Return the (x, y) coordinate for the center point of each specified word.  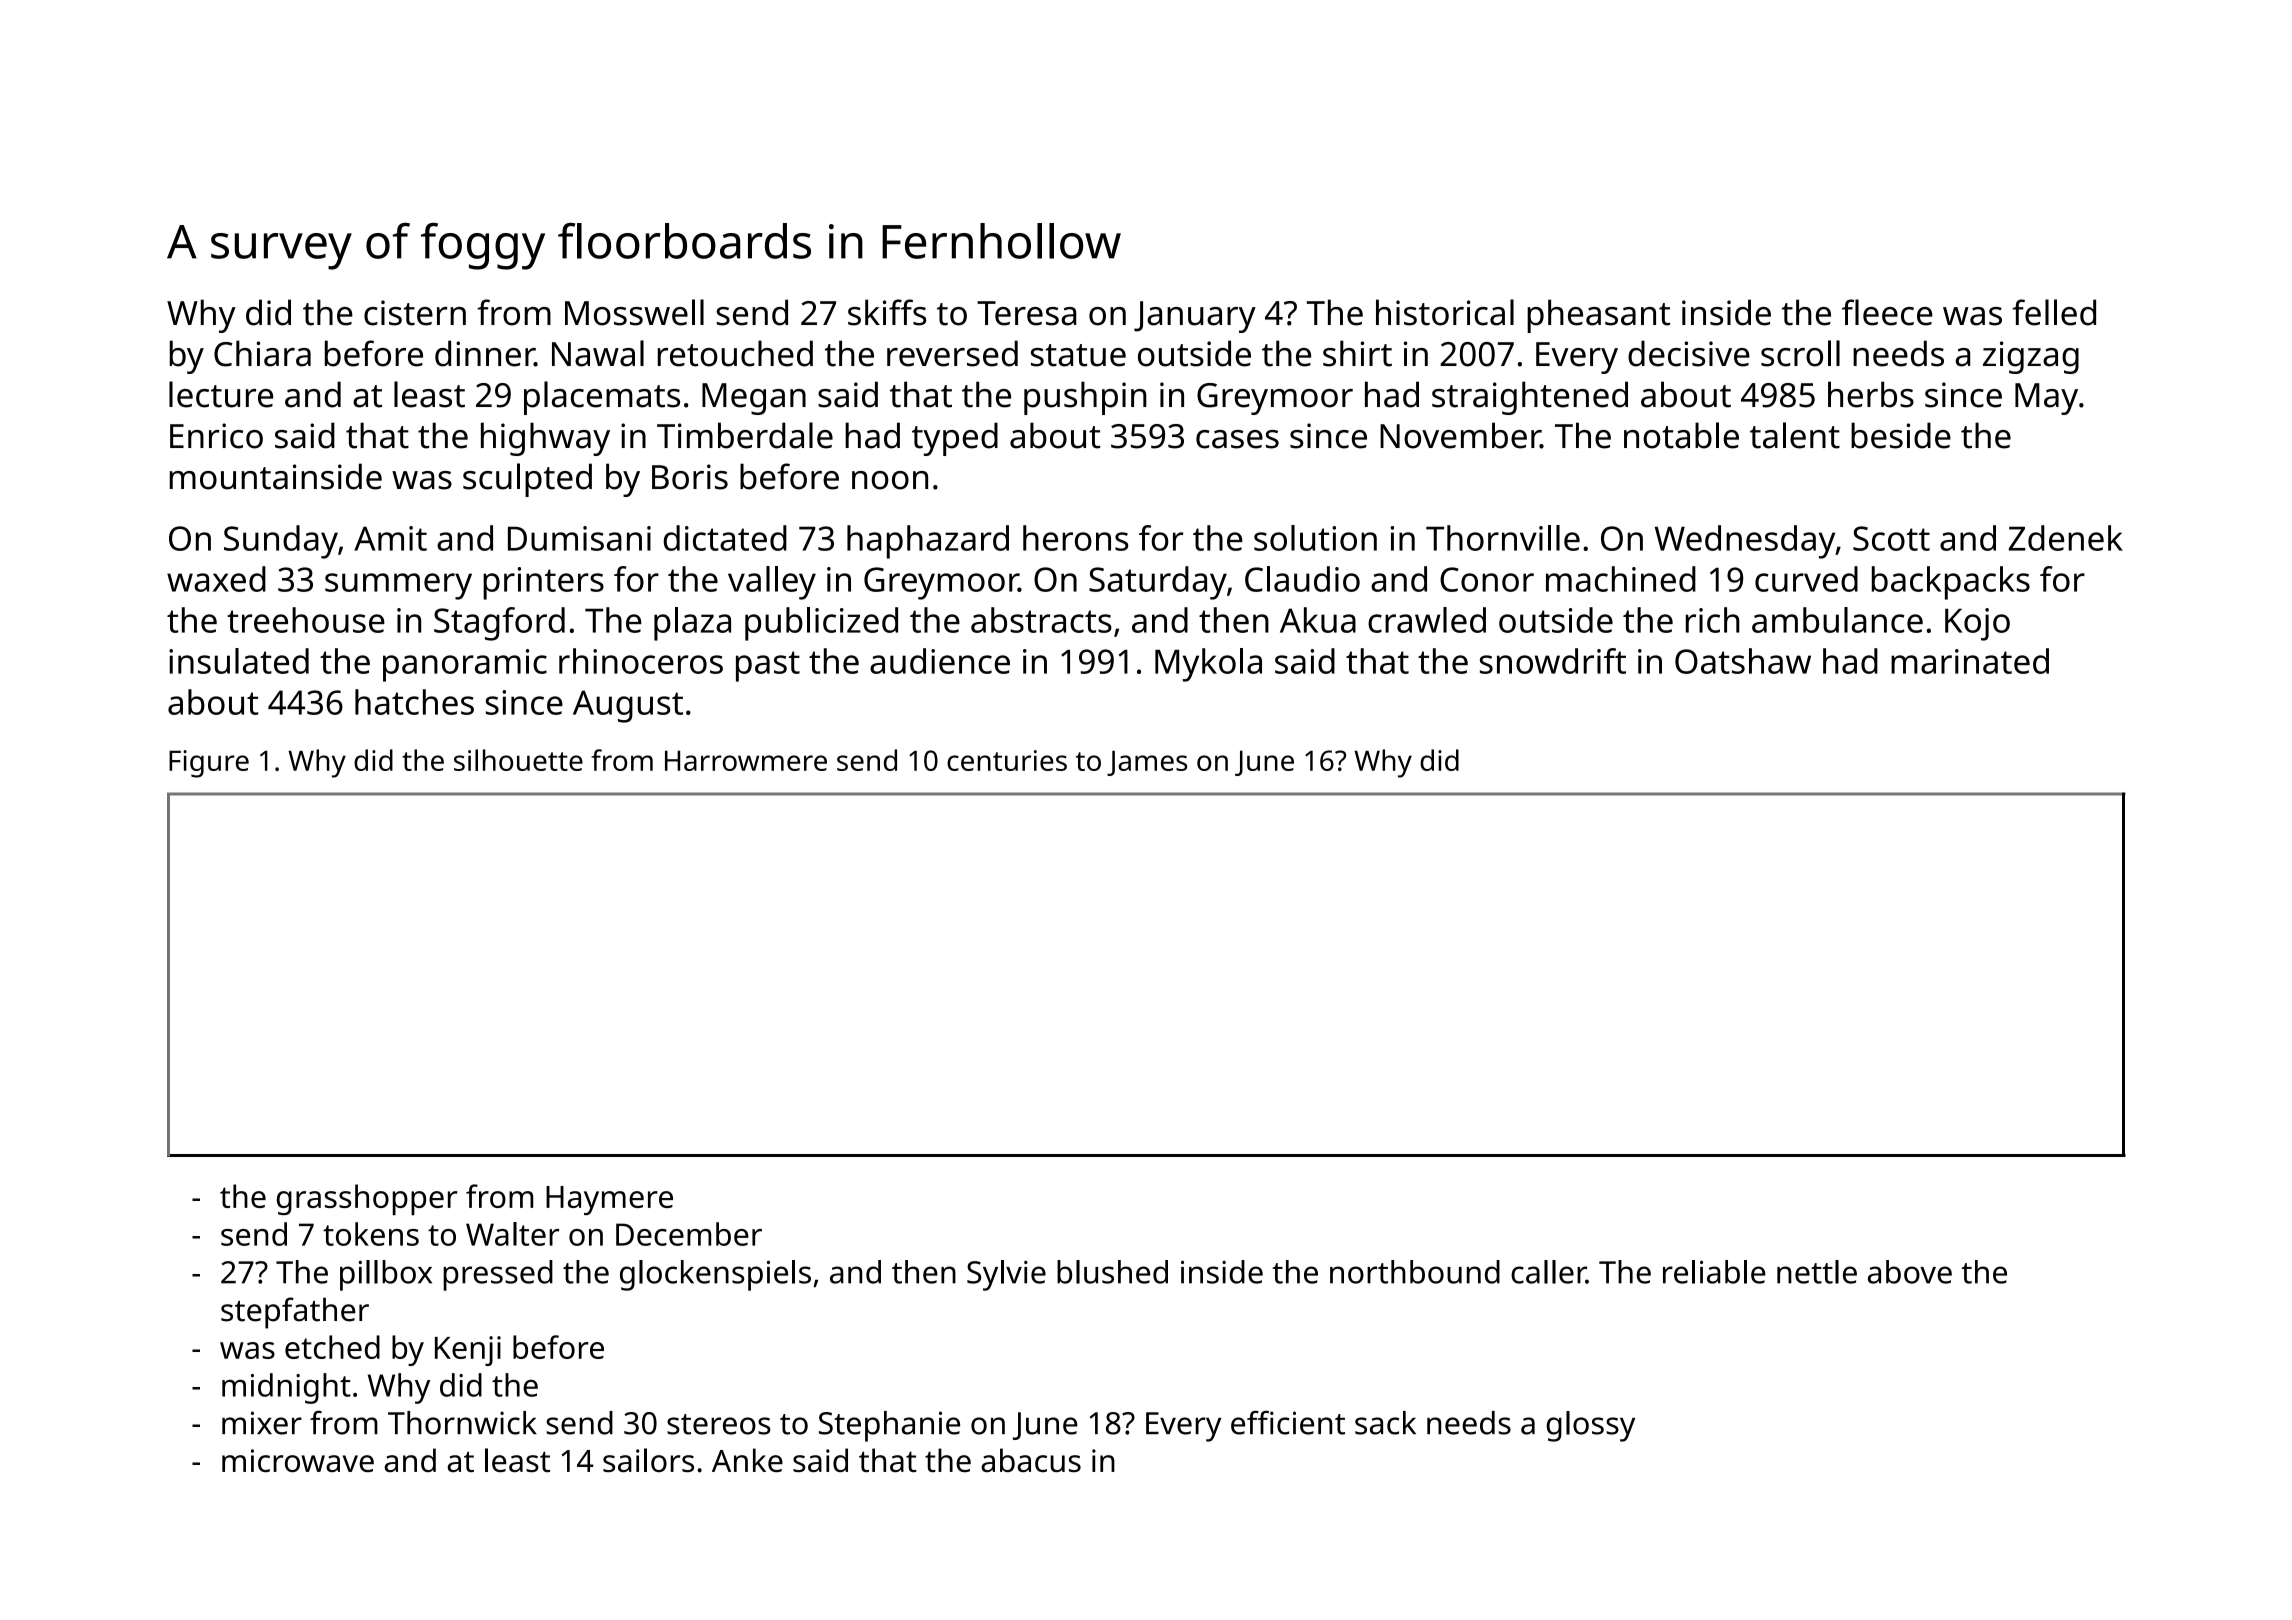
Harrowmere (746, 760)
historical (1445, 312)
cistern (415, 313)
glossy (1590, 1426)
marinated (1970, 661)
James (1147, 763)
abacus (1031, 1460)
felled (2054, 312)
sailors (648, 1460)
